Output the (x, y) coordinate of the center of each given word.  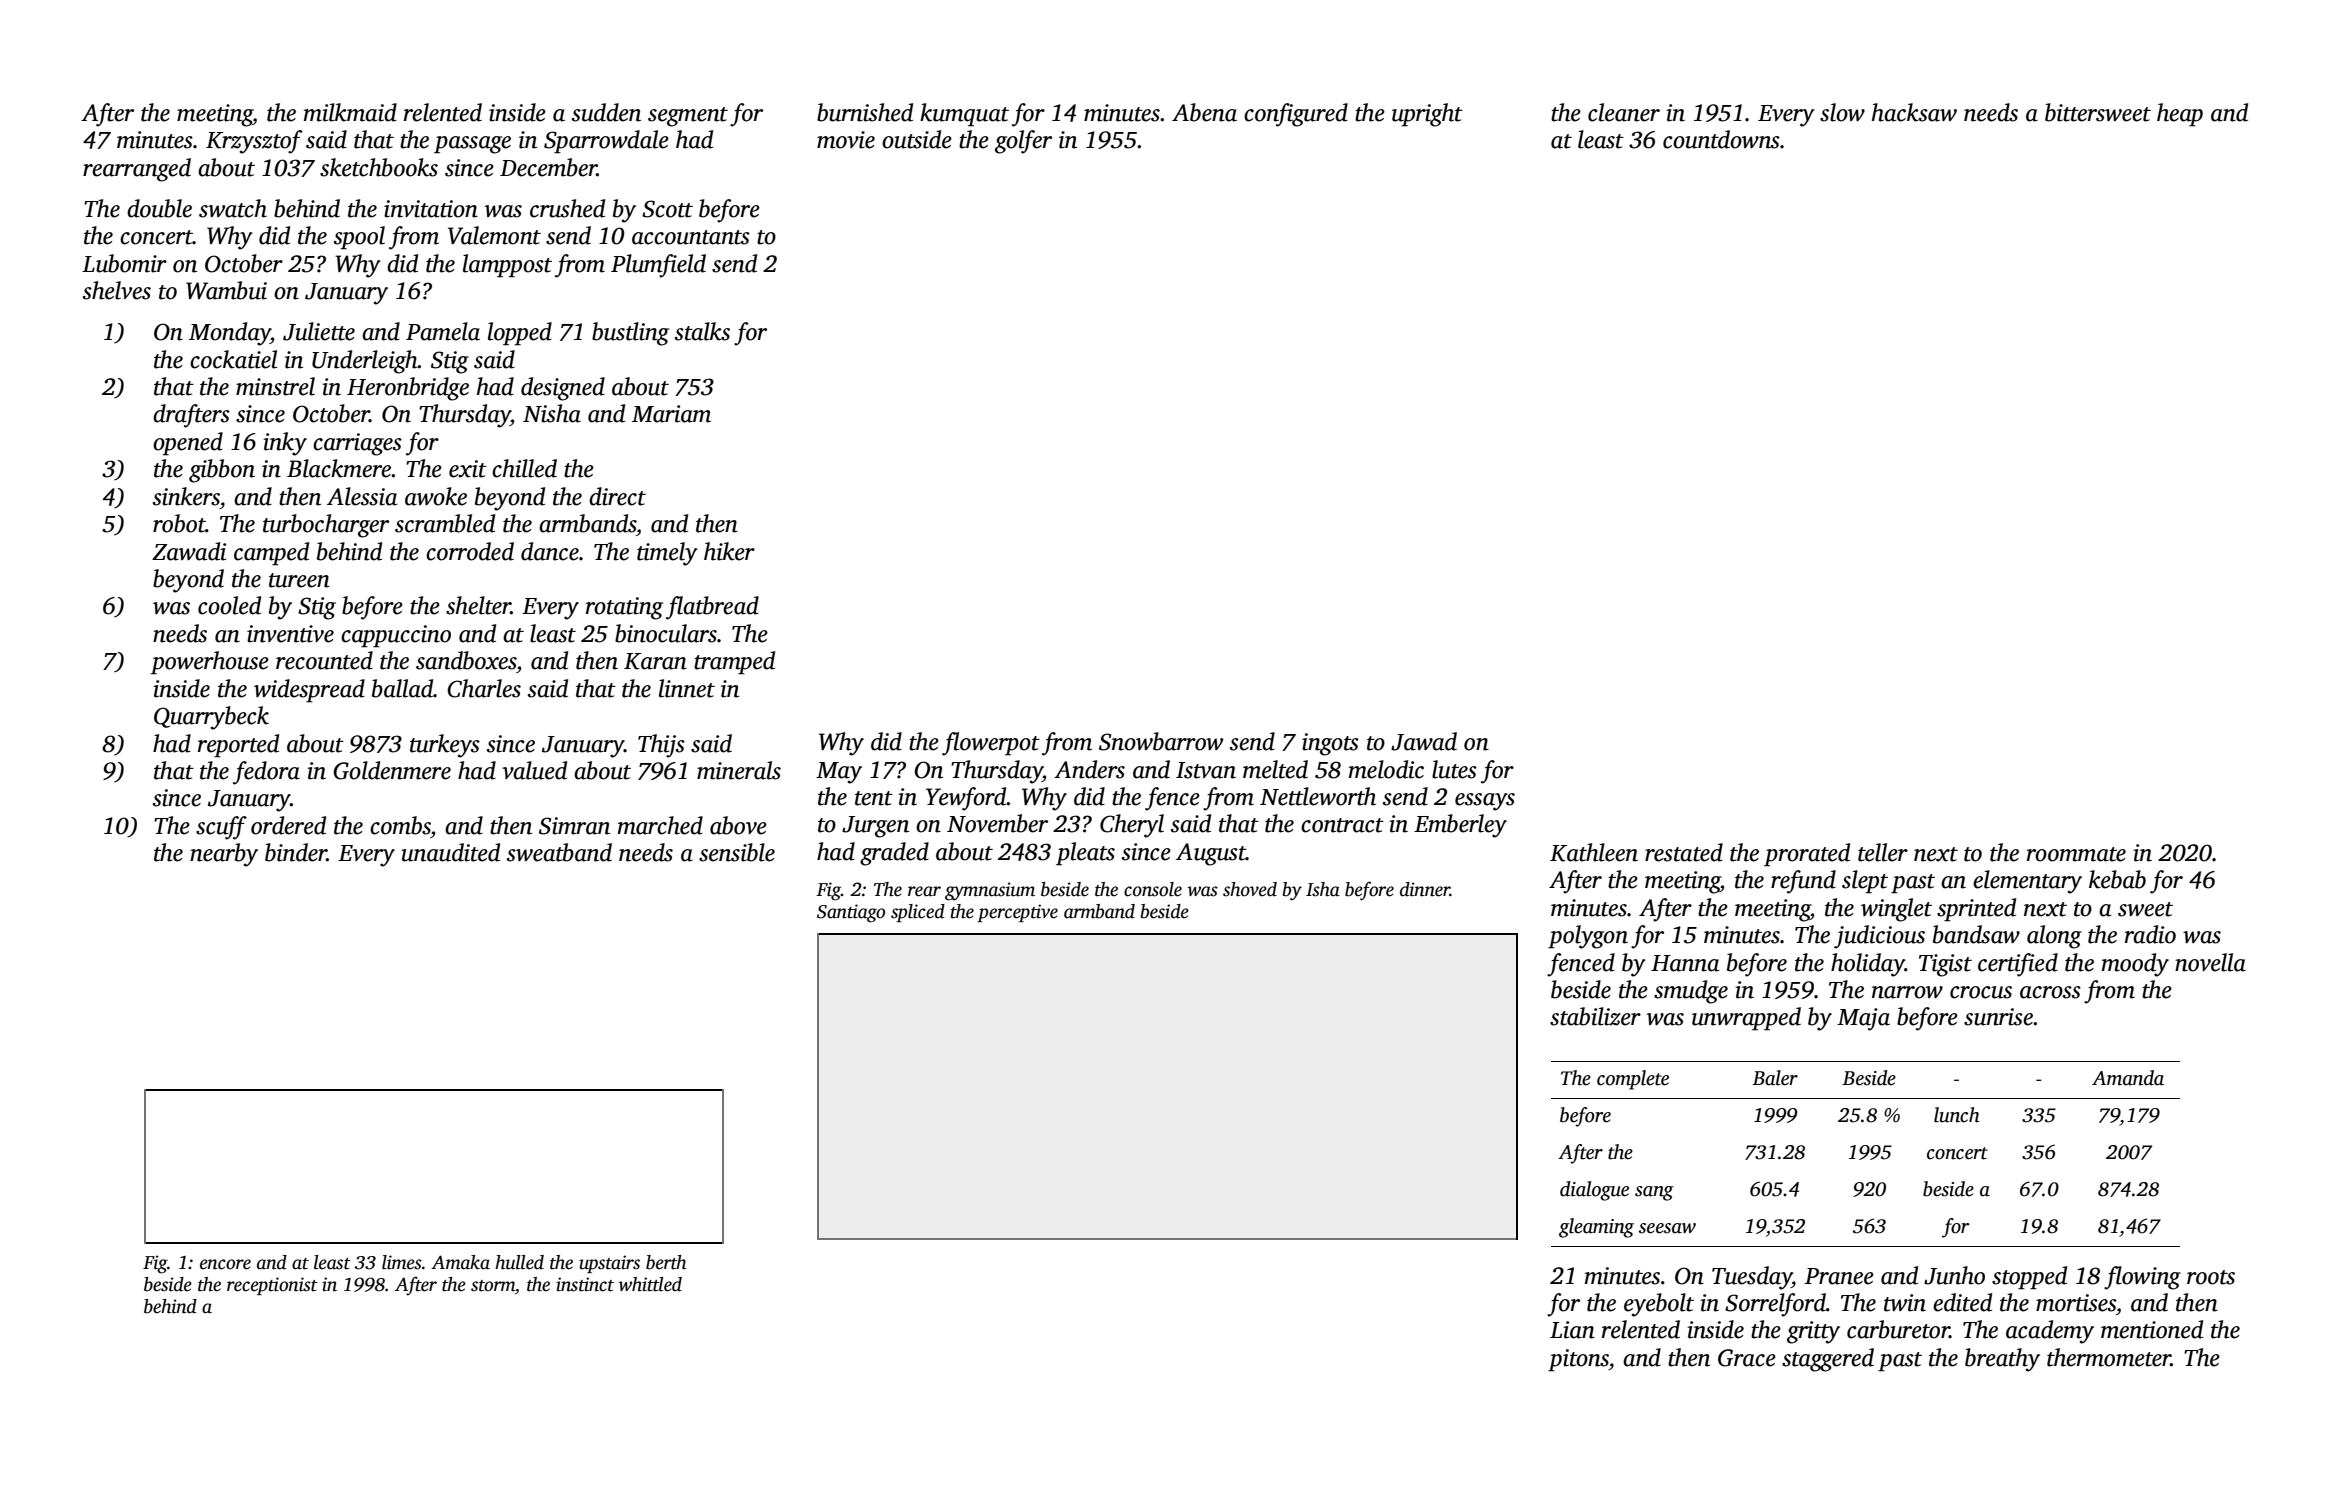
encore (225, 1264)
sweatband (559, 852)
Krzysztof (254, 142)
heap (2180, 115)
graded (894, 854)
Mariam (671, 414)
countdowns (1721, 139)
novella (2210, 962)
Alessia (362, 496)
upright (1427, 115)
